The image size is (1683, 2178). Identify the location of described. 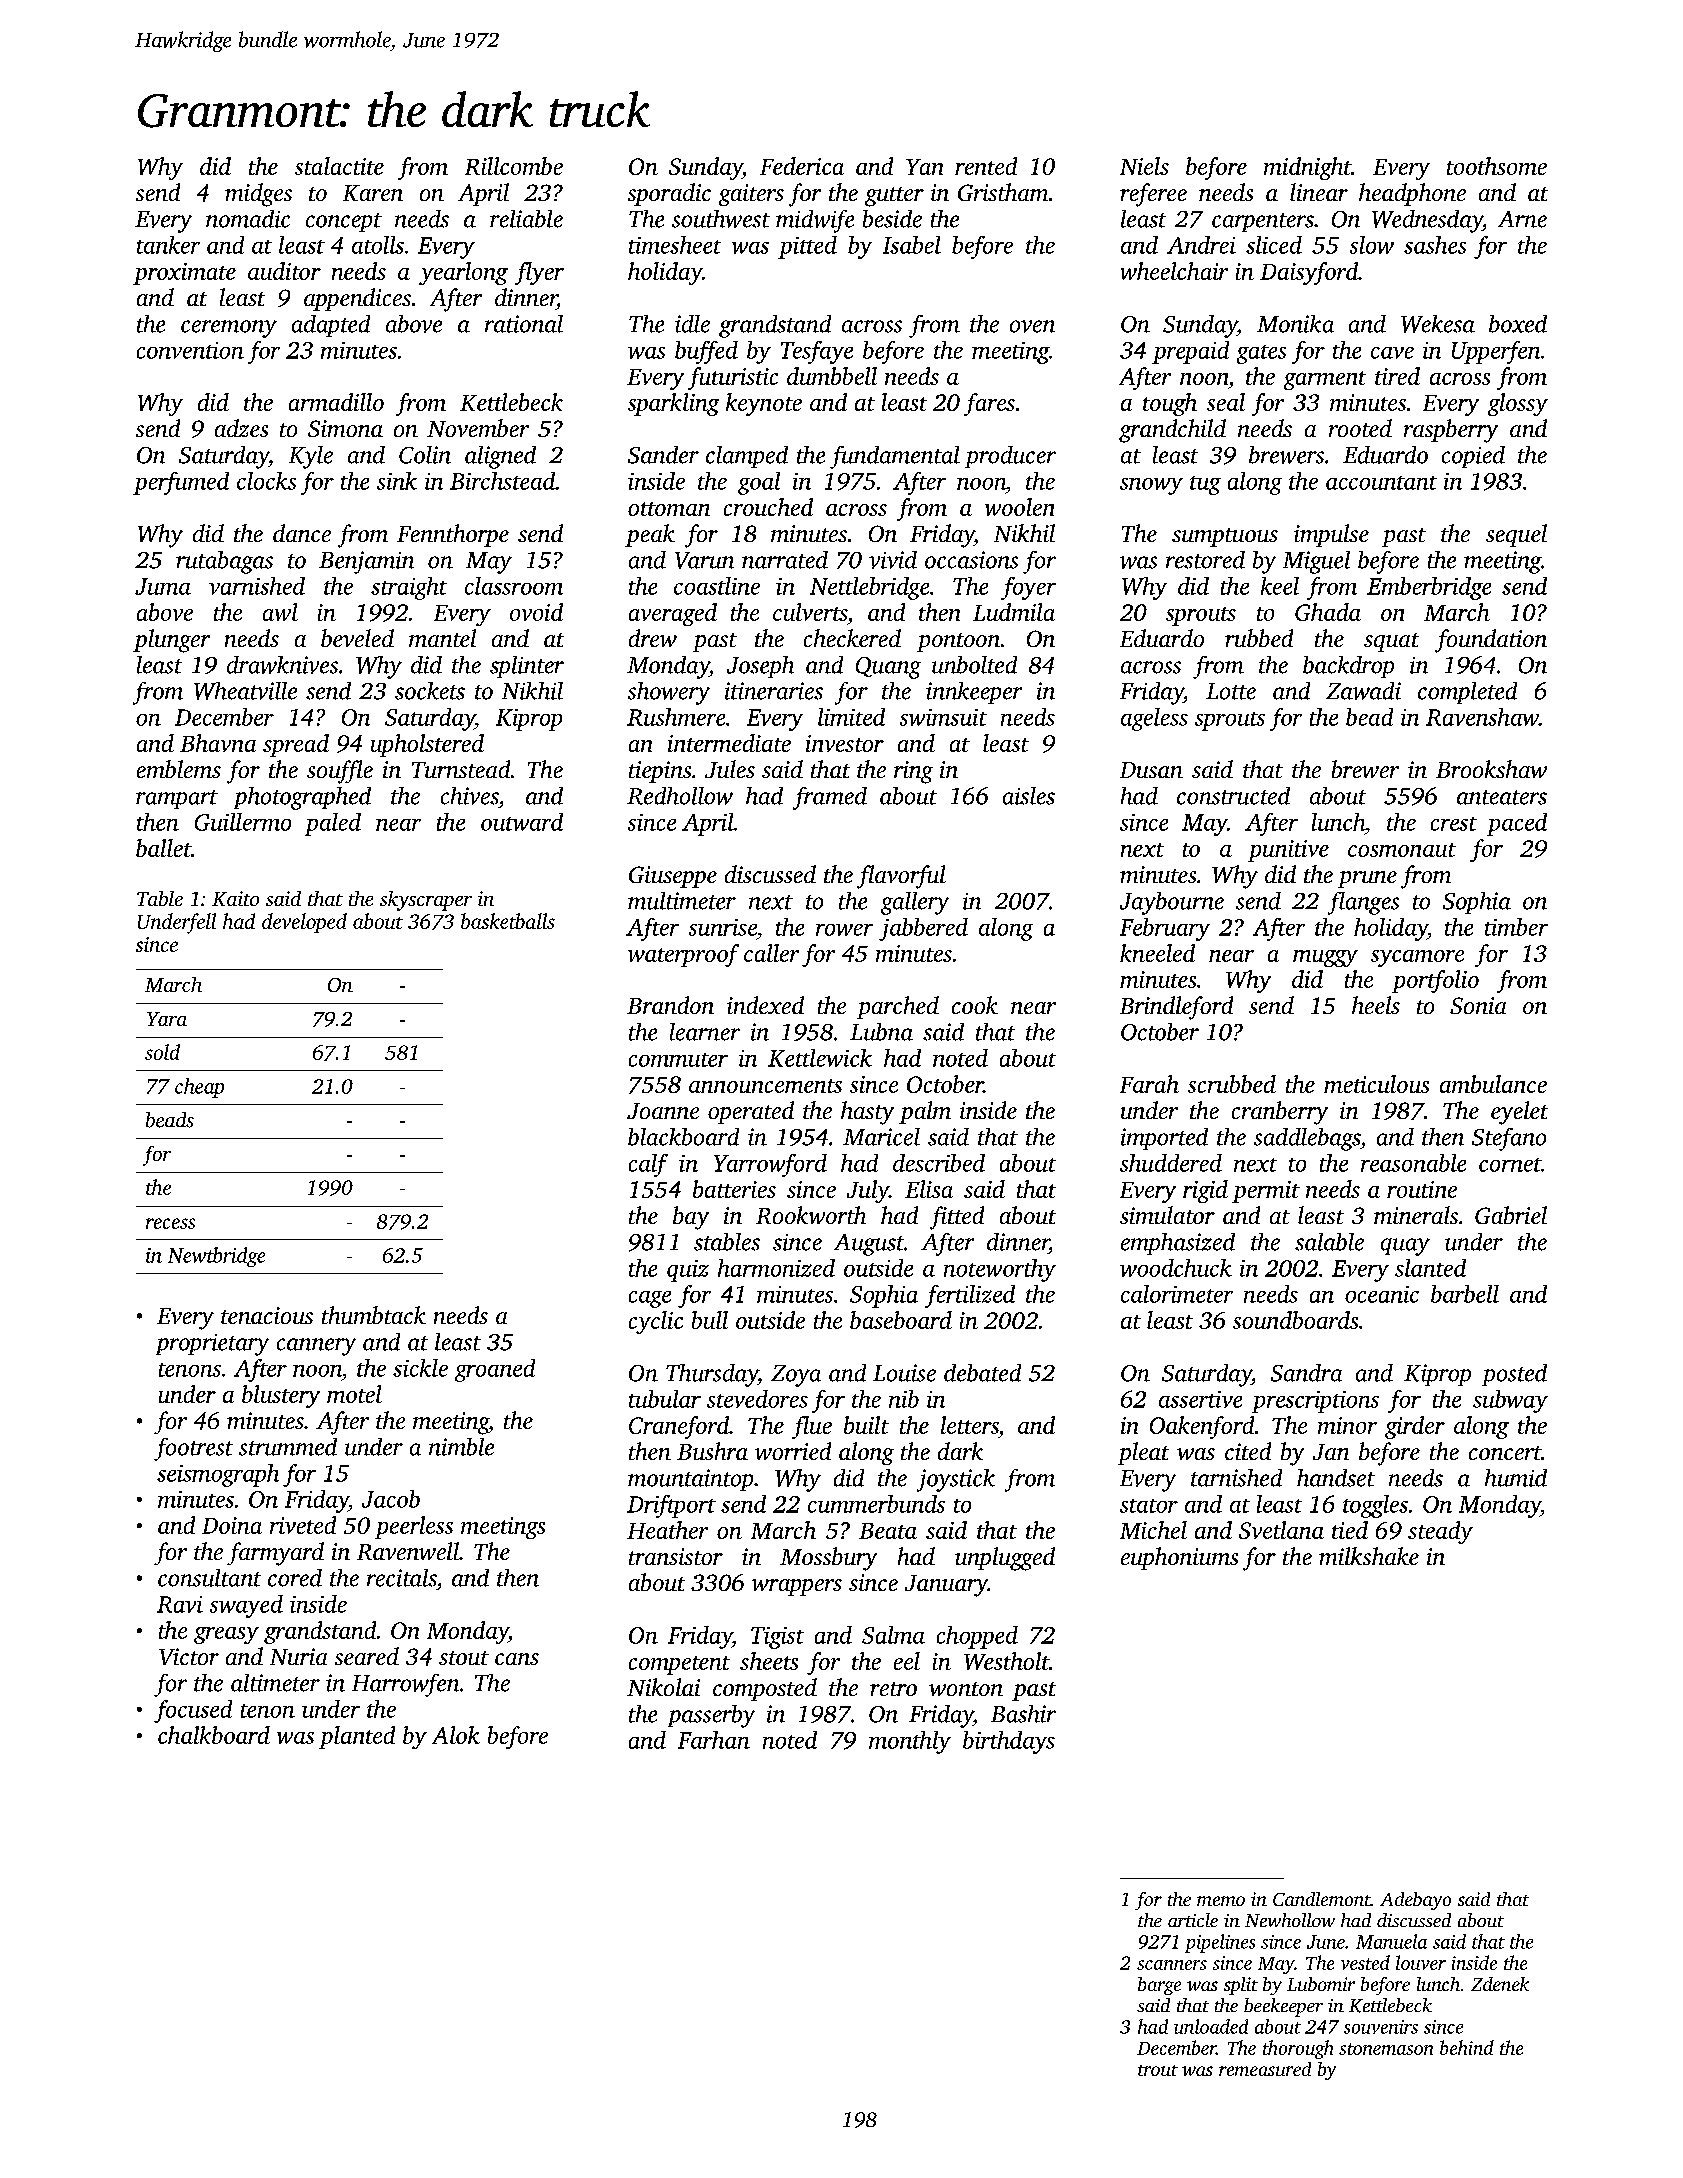
(939, 1163).
